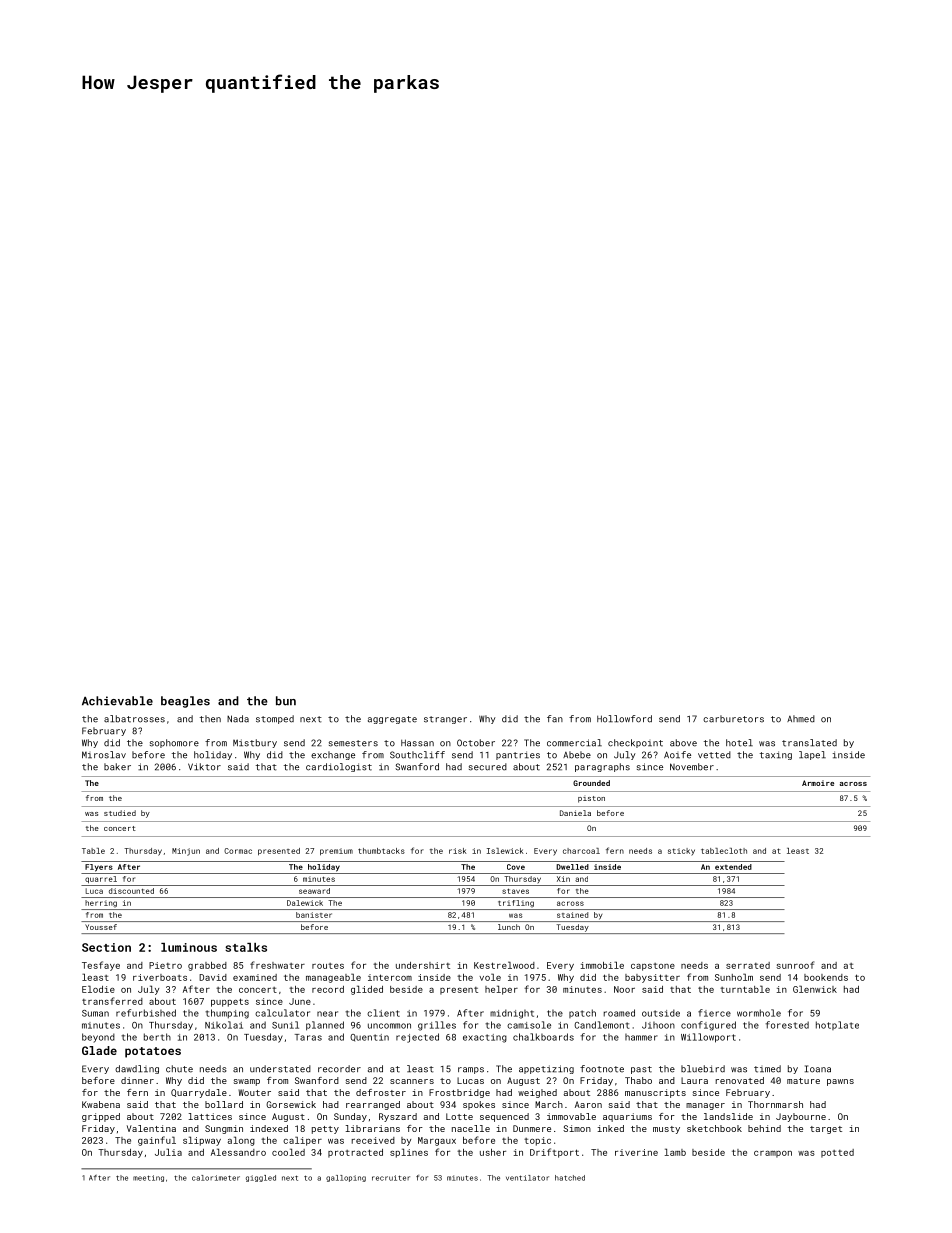 This screenshot has height=1233, width=952. I want to click on chalkboards, so click(543, 1037).
